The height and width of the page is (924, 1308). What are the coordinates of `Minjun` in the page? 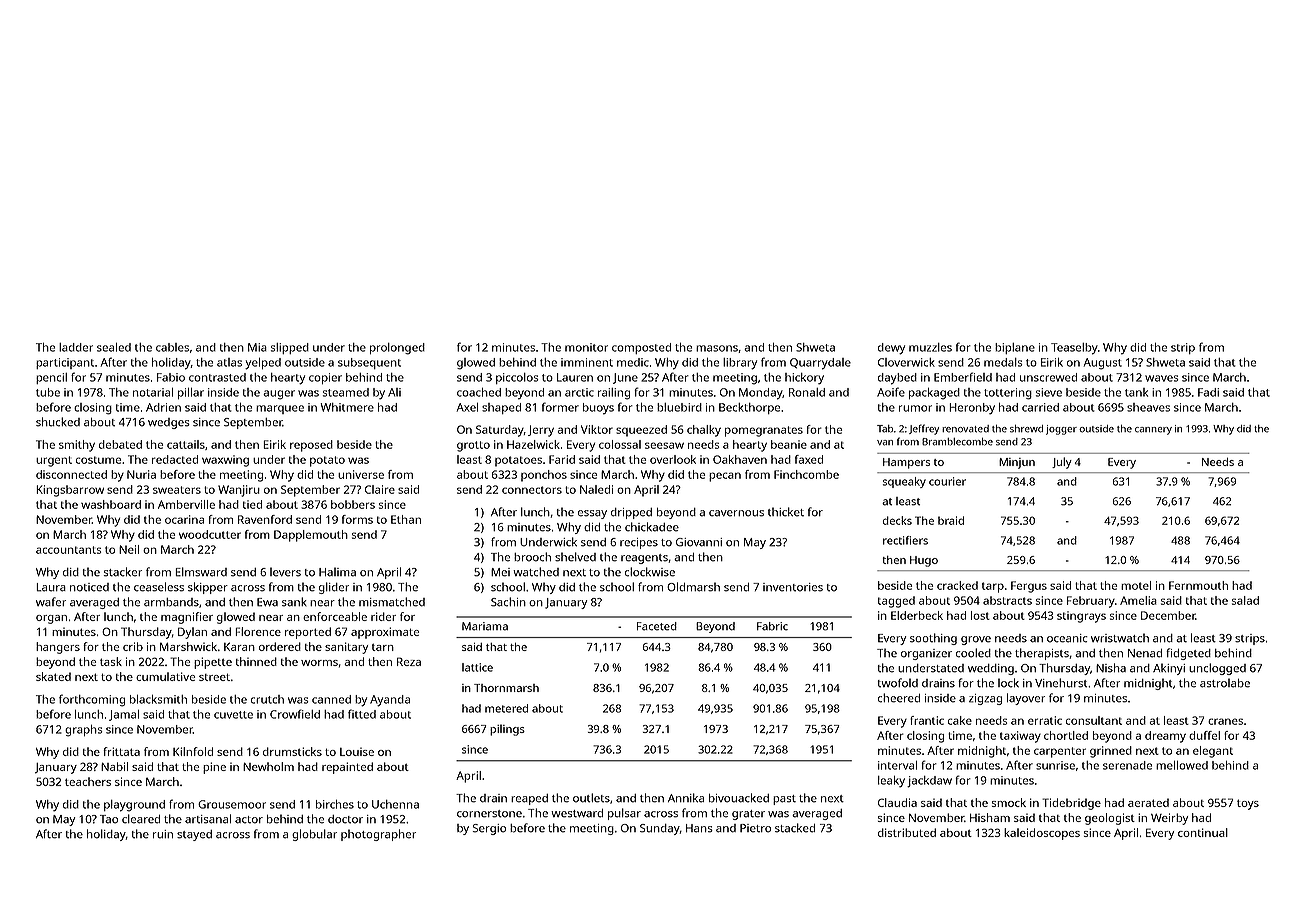 It's located at (1017, 463).
